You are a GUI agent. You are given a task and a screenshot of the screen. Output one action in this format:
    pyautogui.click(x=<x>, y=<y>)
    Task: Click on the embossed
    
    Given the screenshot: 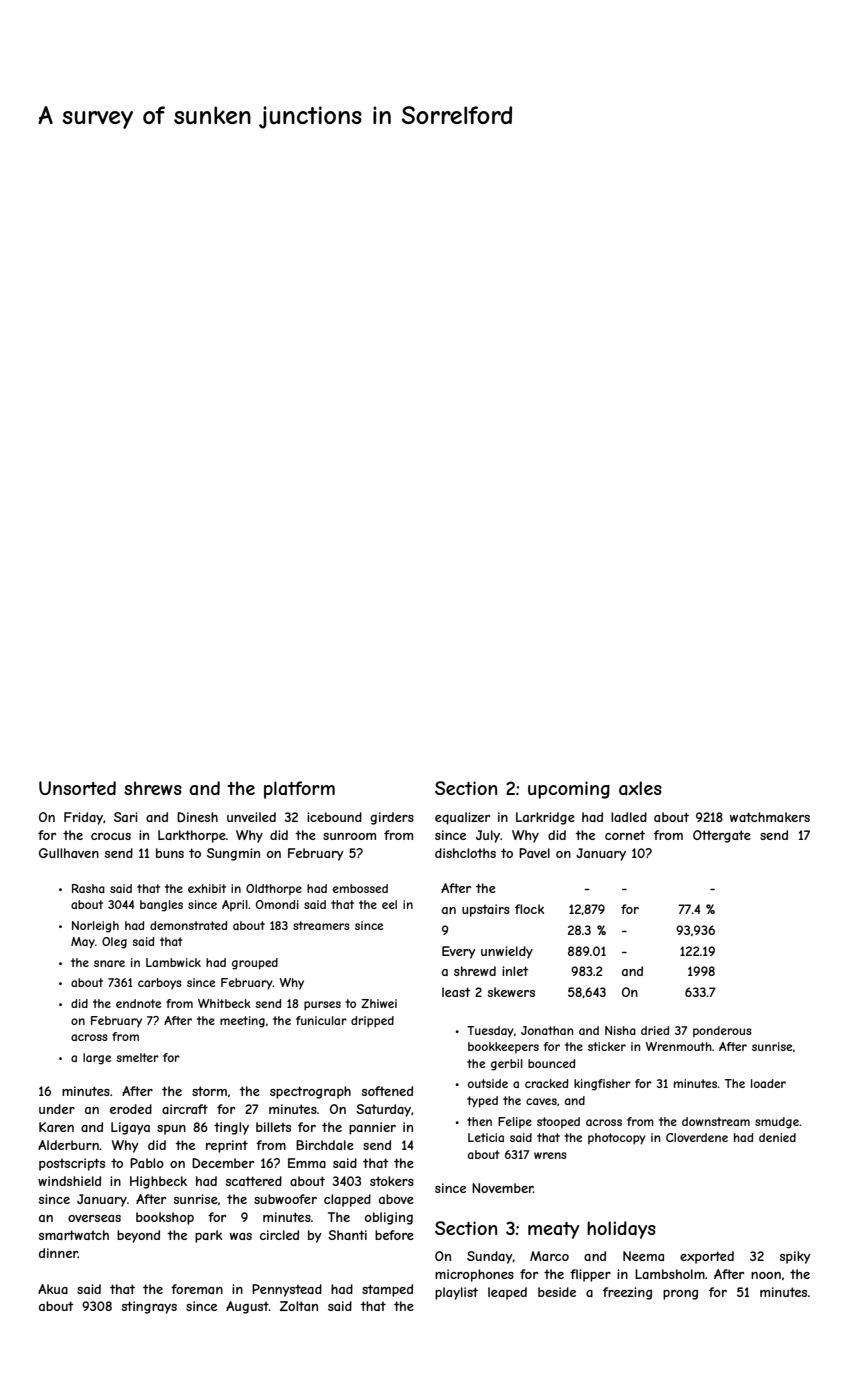 What is the action you would take?
    pyautogui.click(x=360, y=888)
